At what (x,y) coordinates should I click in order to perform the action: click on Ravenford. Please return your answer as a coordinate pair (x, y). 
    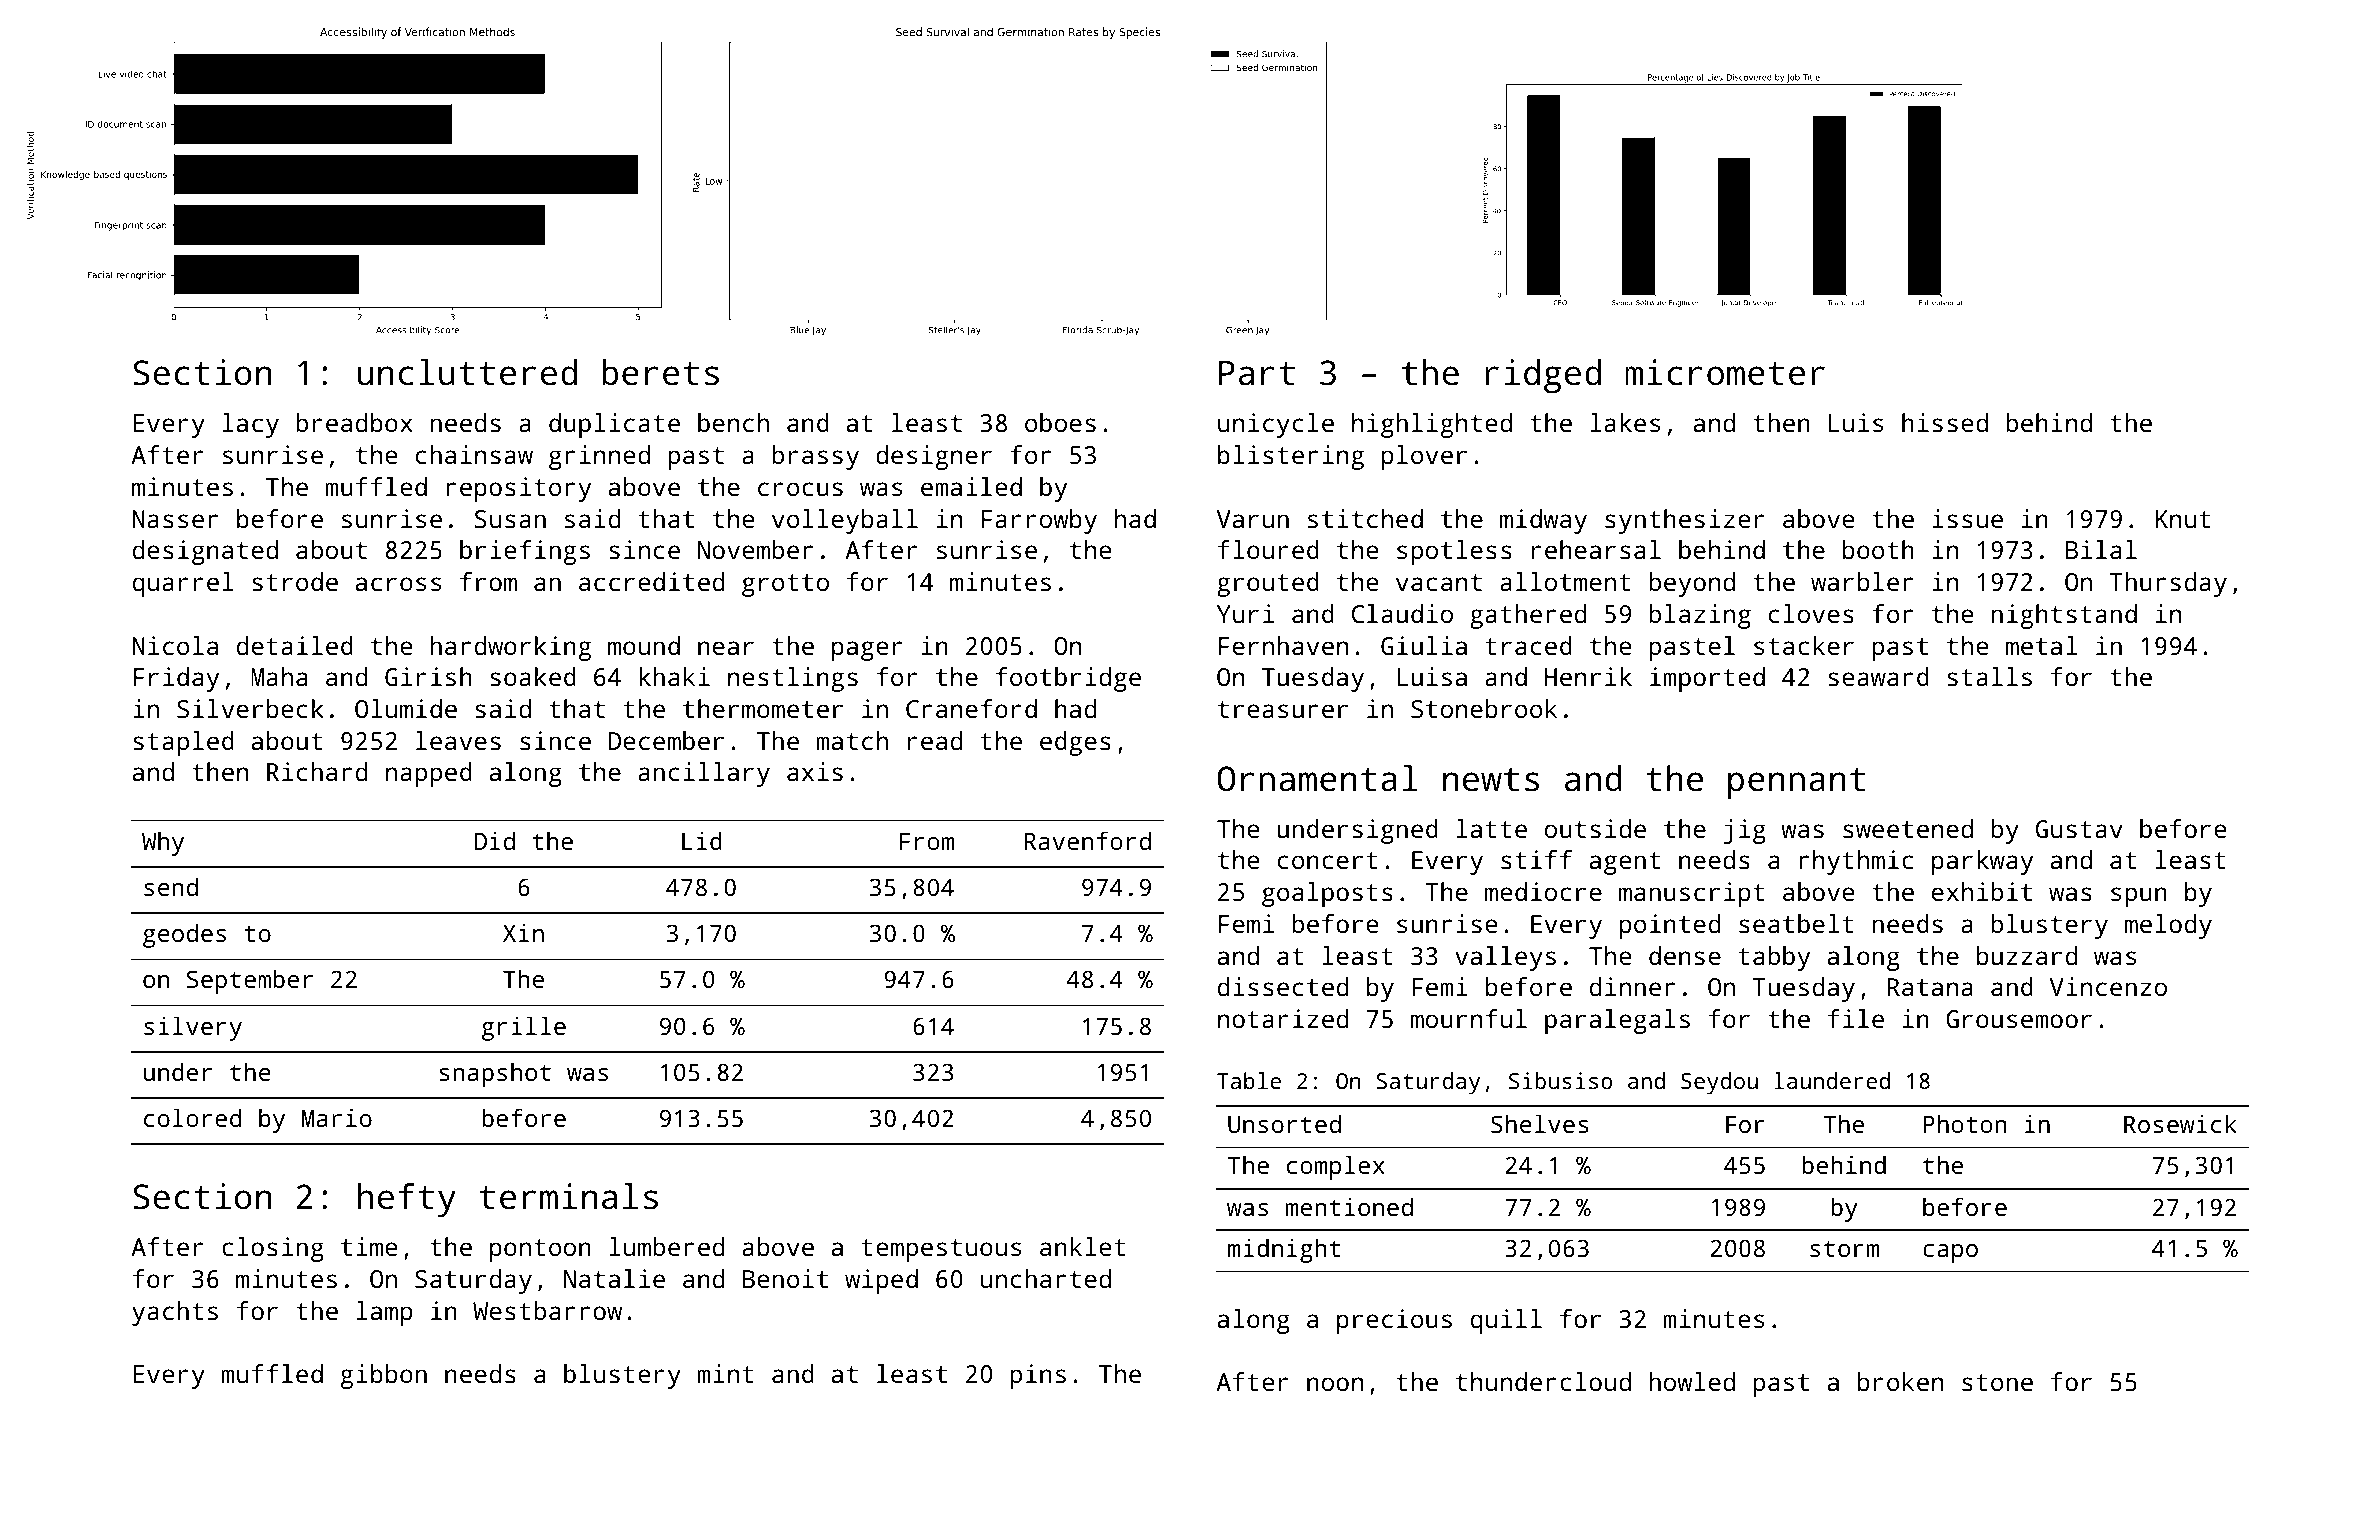
    Looking at the image, I should click on (1088, 840).
